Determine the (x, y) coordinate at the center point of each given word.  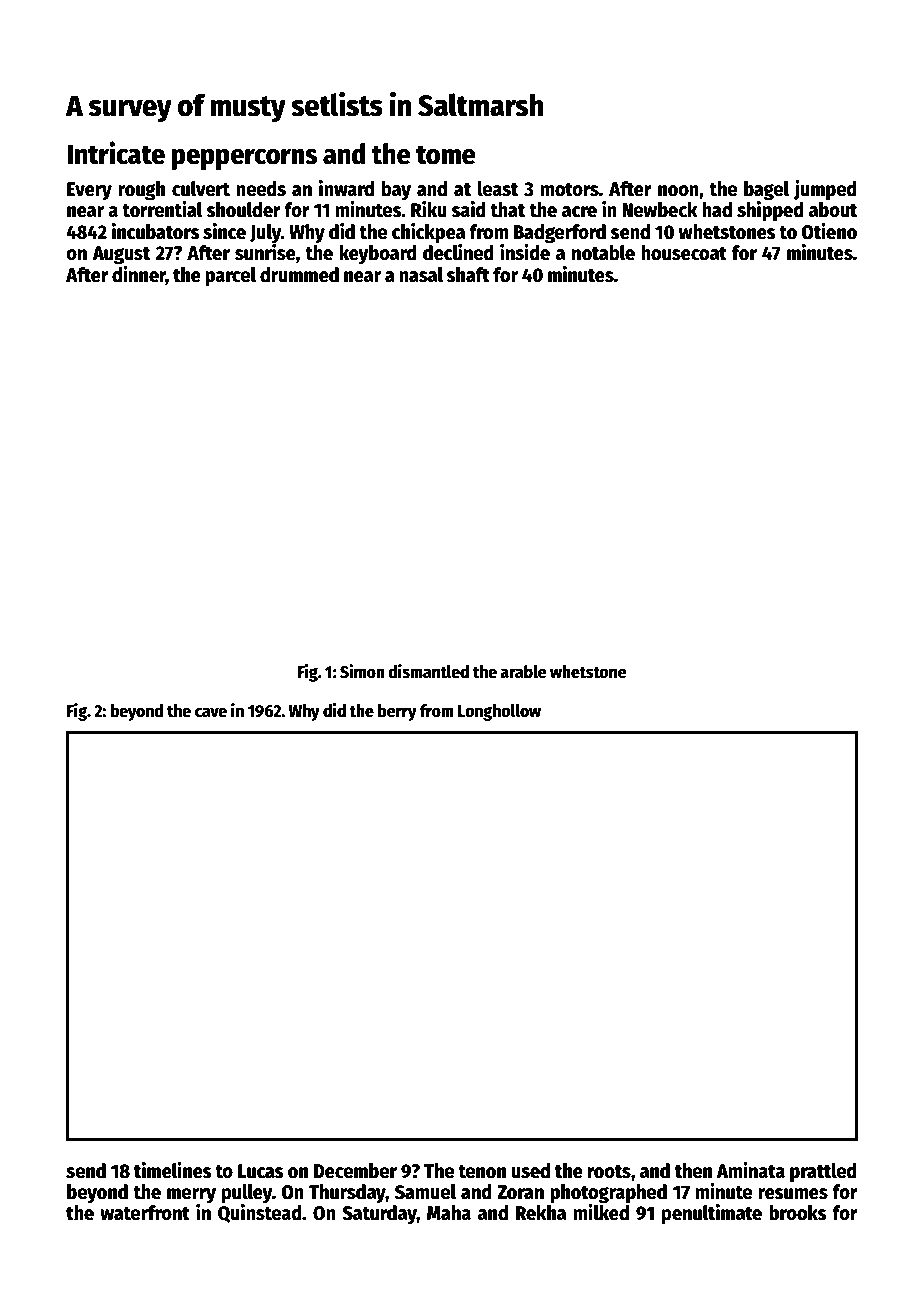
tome (446, 155)
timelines (173, 1170)
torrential (162, 209)
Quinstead (260, 1213)
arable (523, 672)
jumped (825, 190)
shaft (468, 275)
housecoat (684, 253)
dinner (139, 275)
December (355, 1171)
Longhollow (499, 712)
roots (609, 1172)
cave (211, 712)
